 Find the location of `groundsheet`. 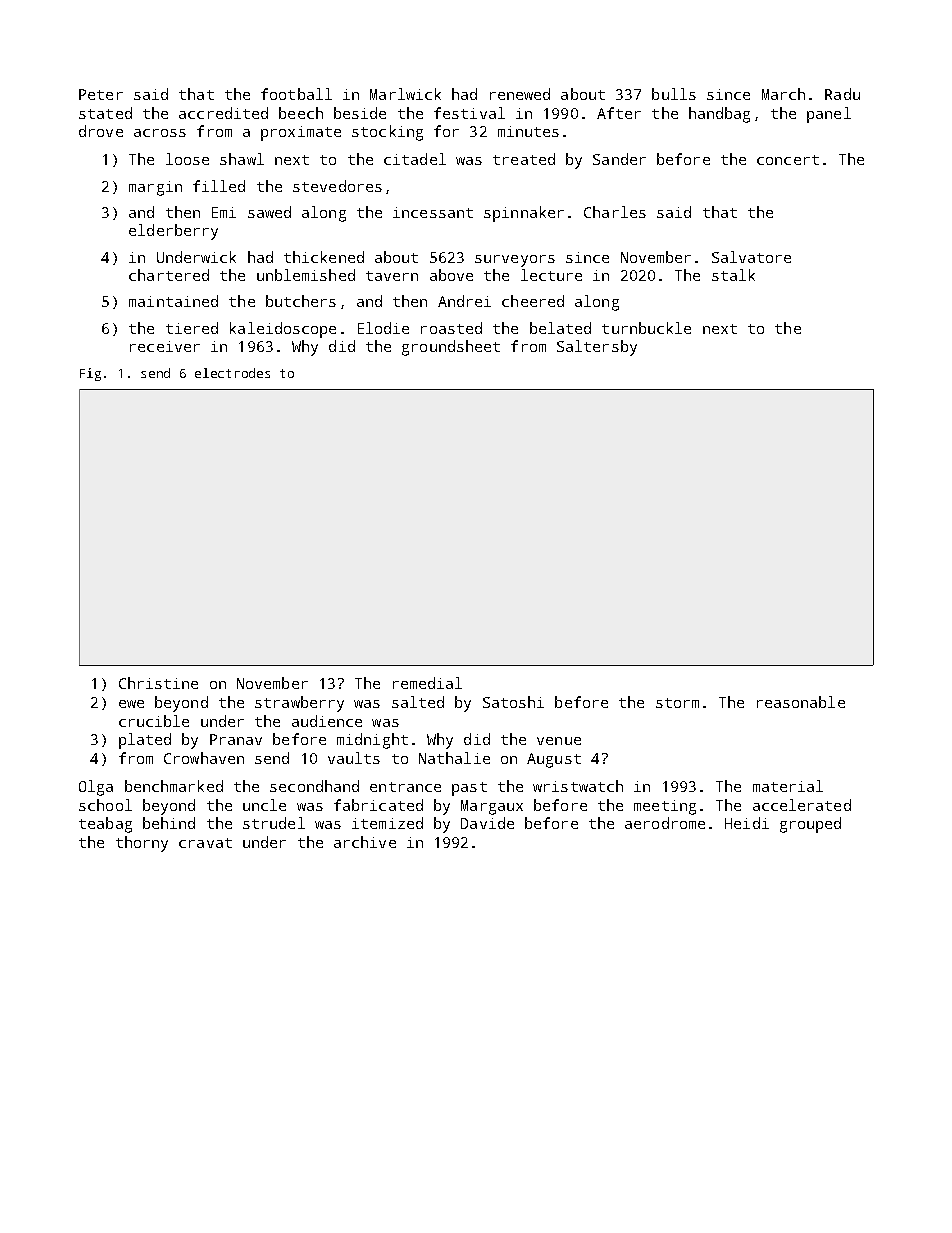

groundsheet is located at coordinates (451, 348).
